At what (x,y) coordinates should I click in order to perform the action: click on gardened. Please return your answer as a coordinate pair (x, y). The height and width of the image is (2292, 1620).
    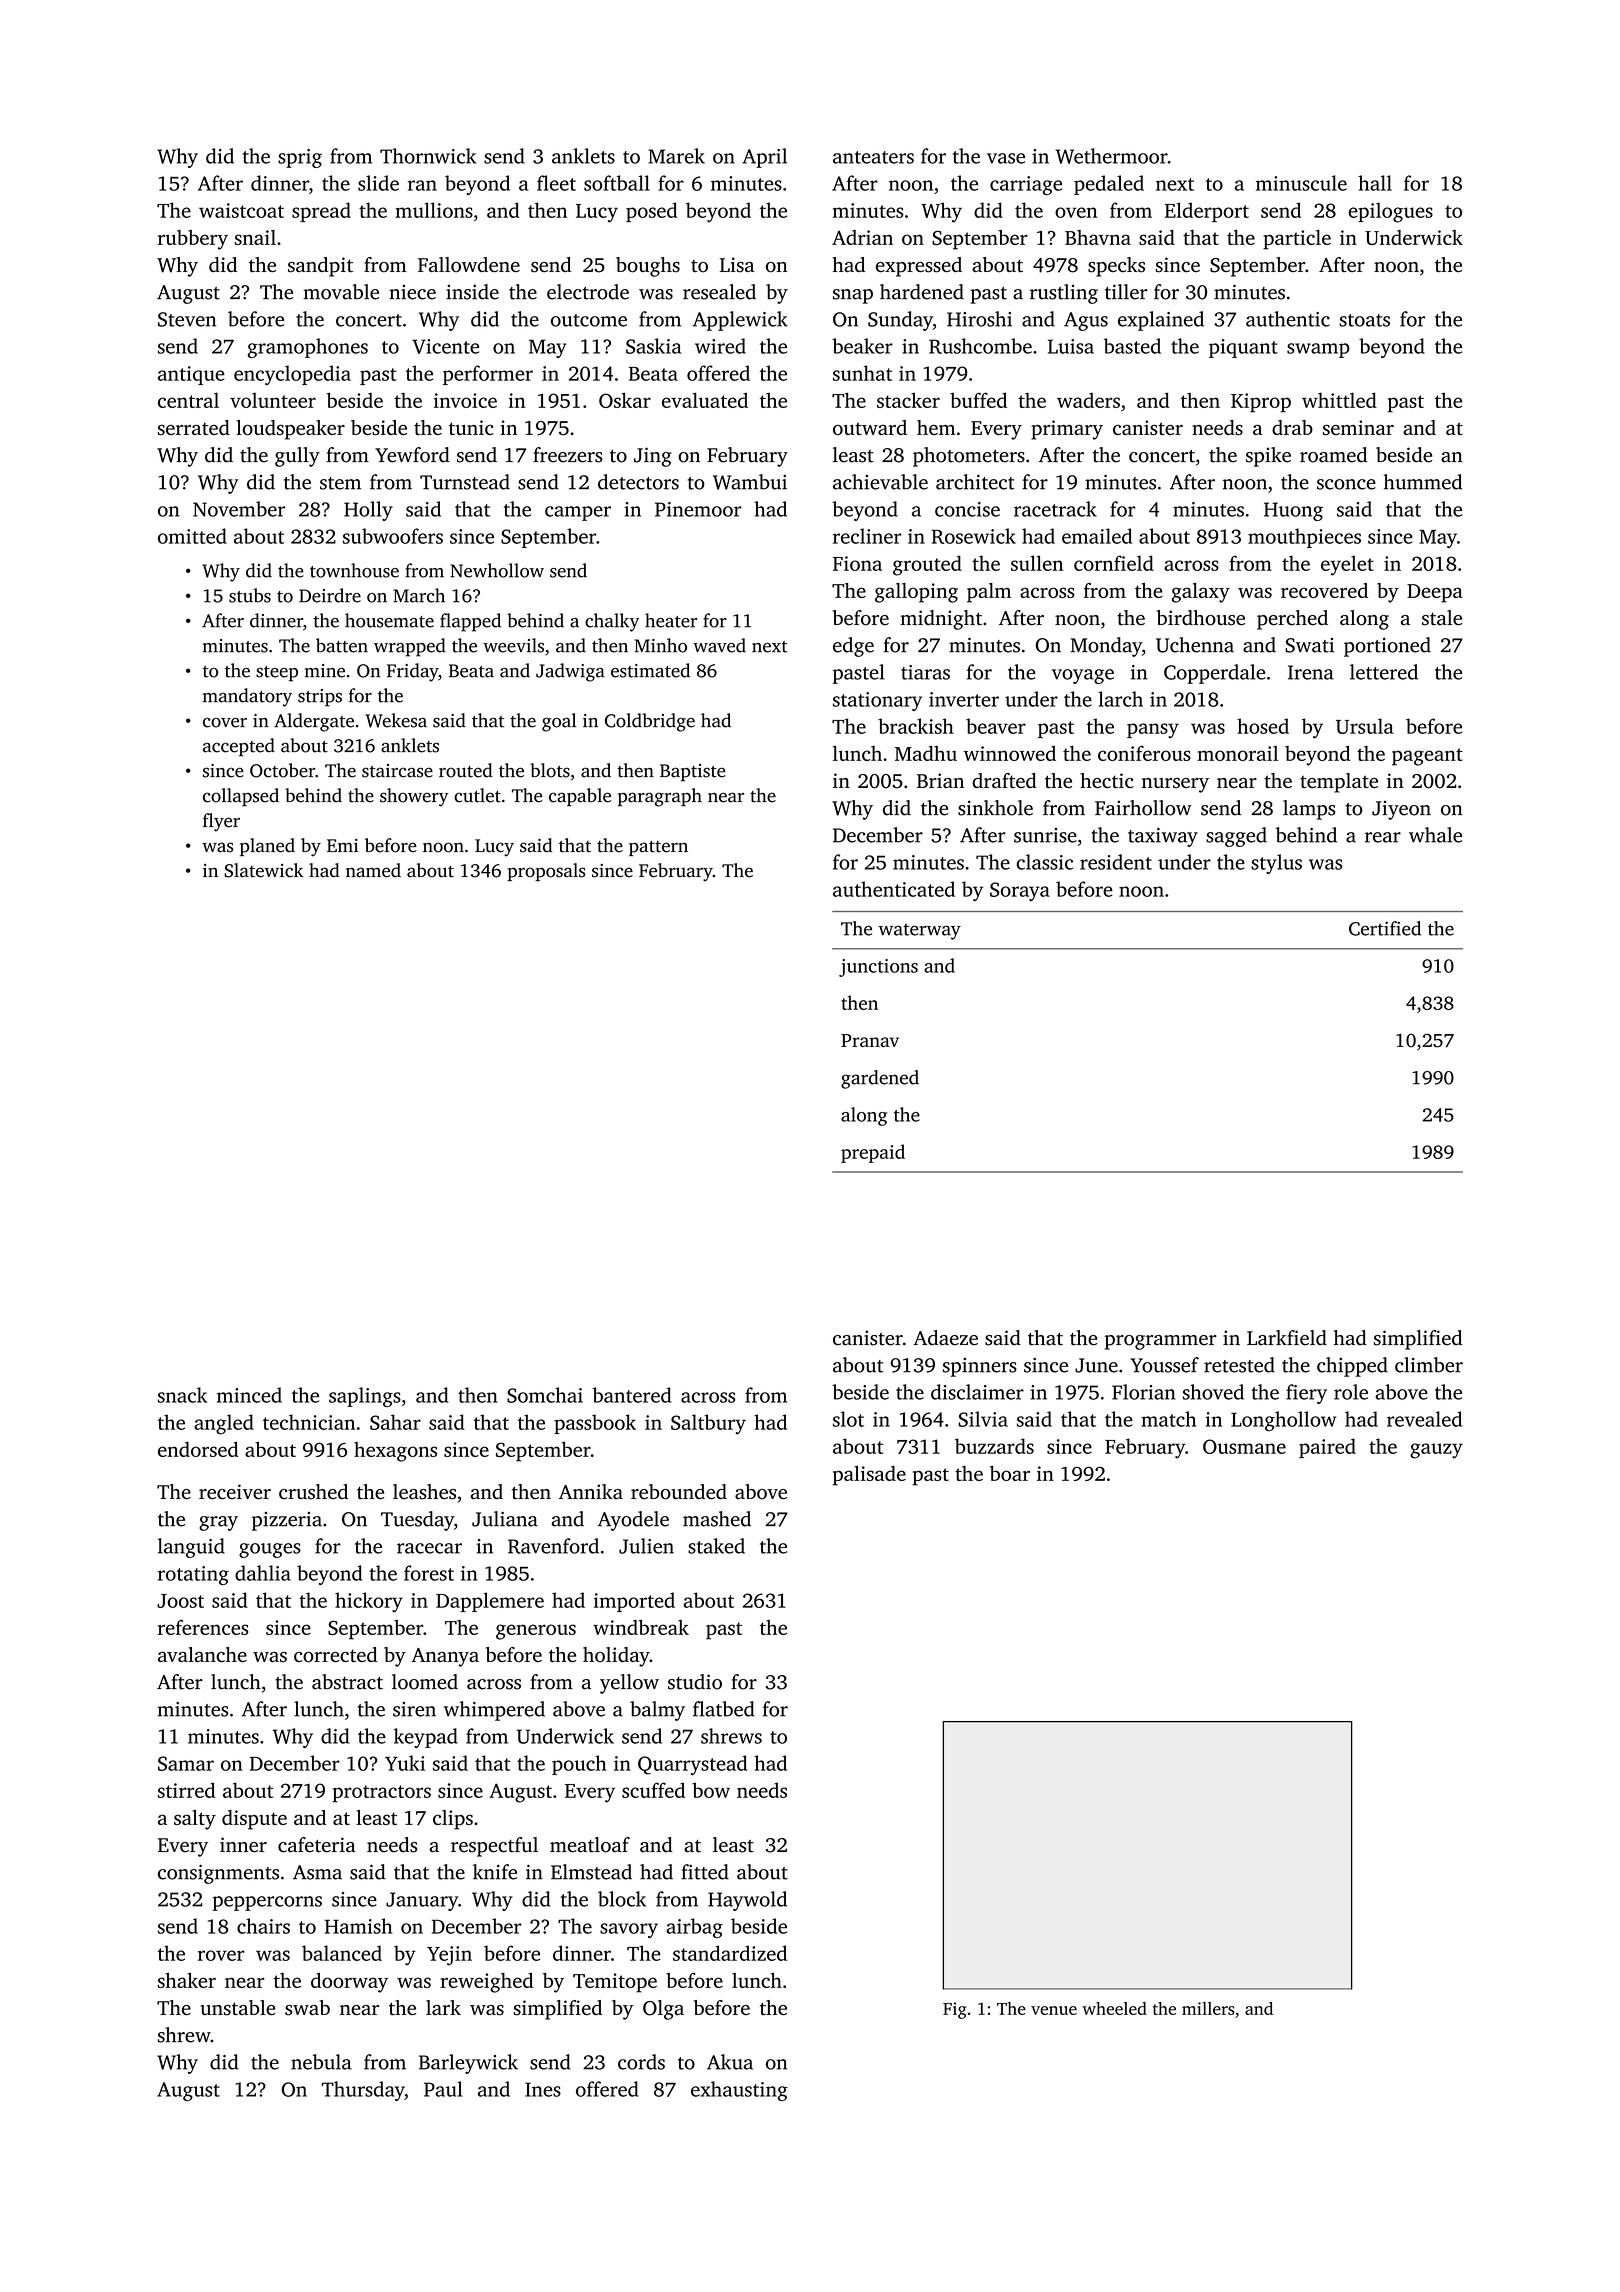
    Looking at the image, I should click on (880, 1079).
